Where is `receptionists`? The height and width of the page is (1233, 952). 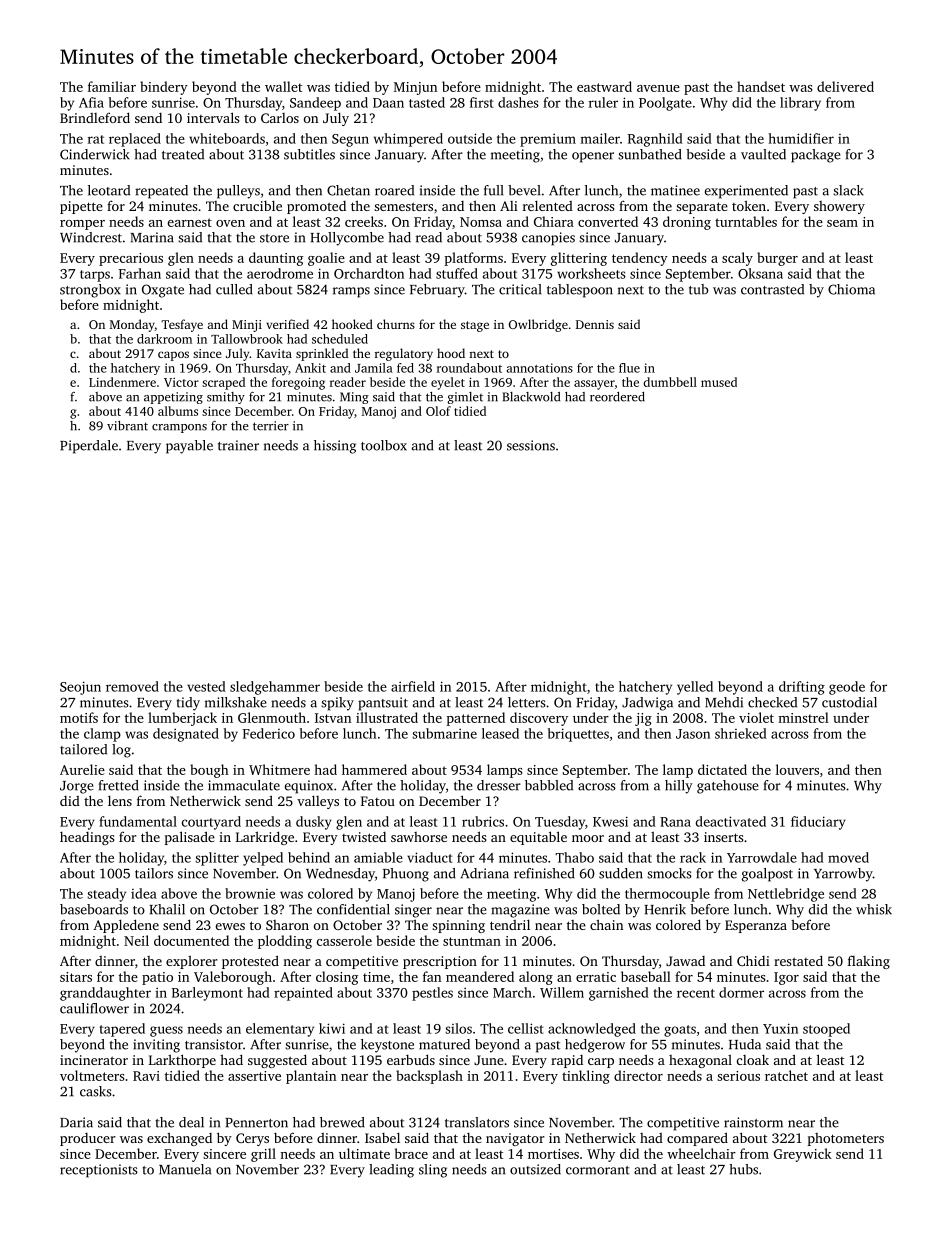
receptionists is located at coordinates (99, 1171).
